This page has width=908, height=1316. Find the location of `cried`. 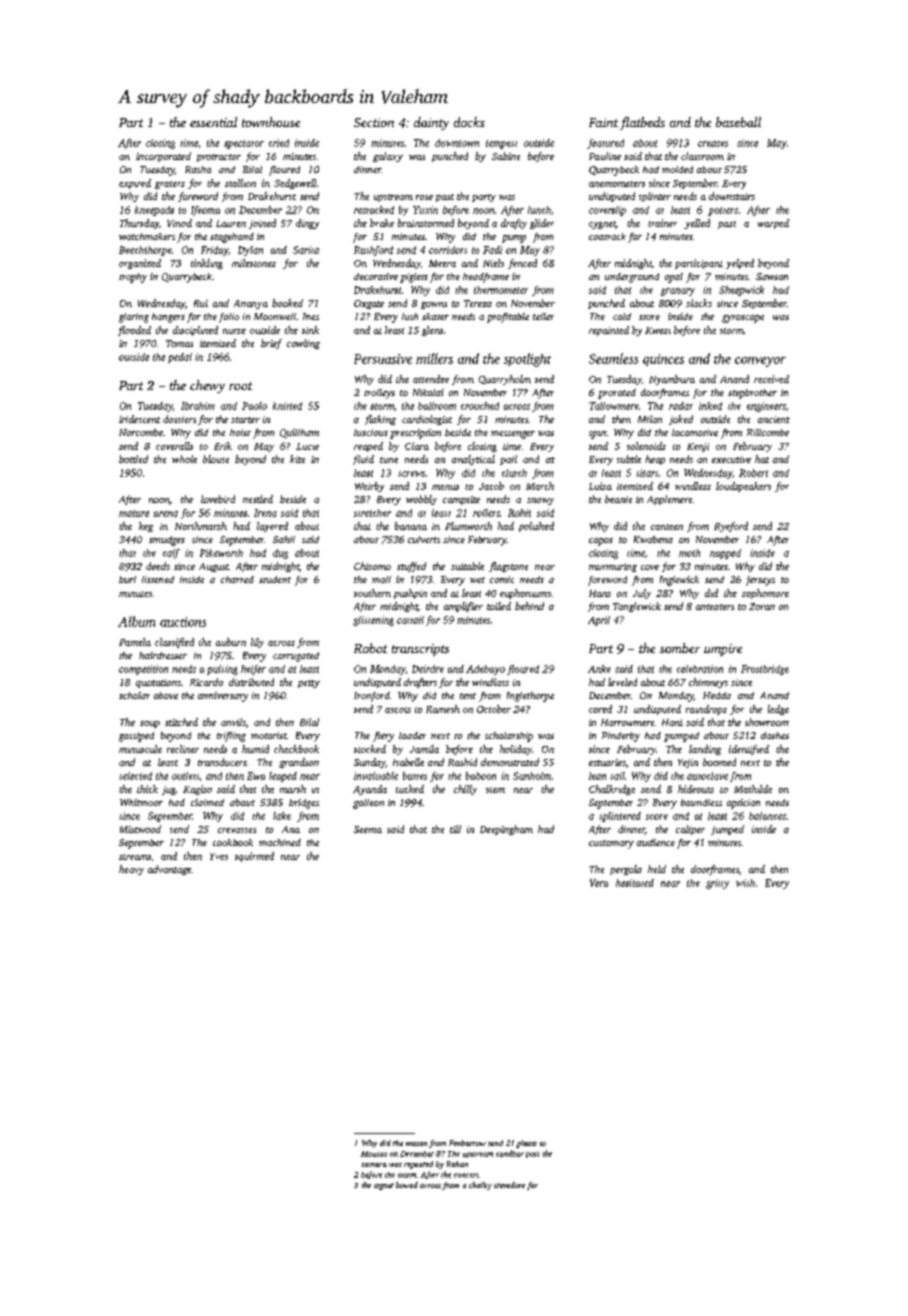

cried is located at coordinates (279, 143).
